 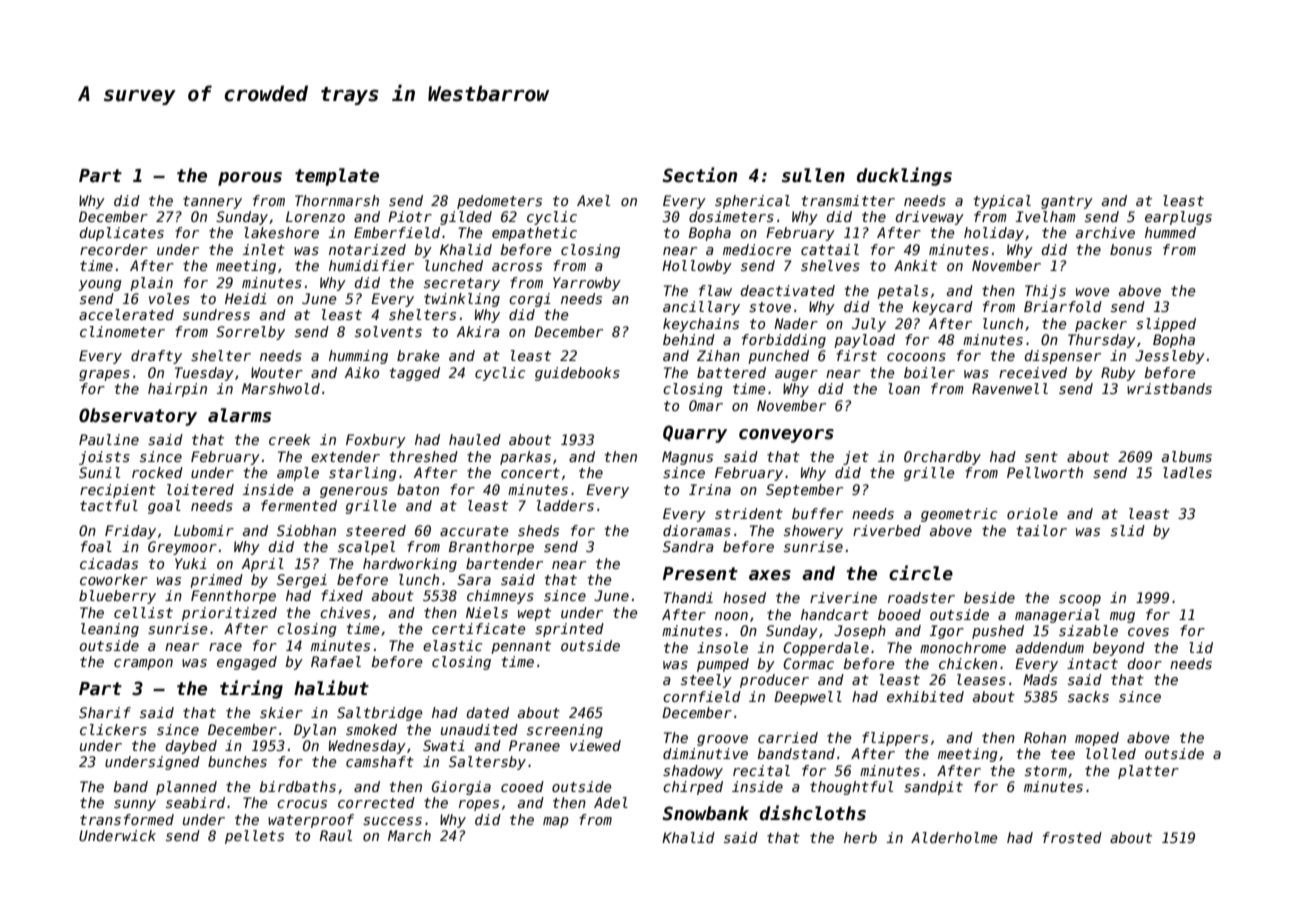 What do you see at coordinates (499, 202) in the screenshot?
I see `pedometers` at bounding box center [499, 202].
